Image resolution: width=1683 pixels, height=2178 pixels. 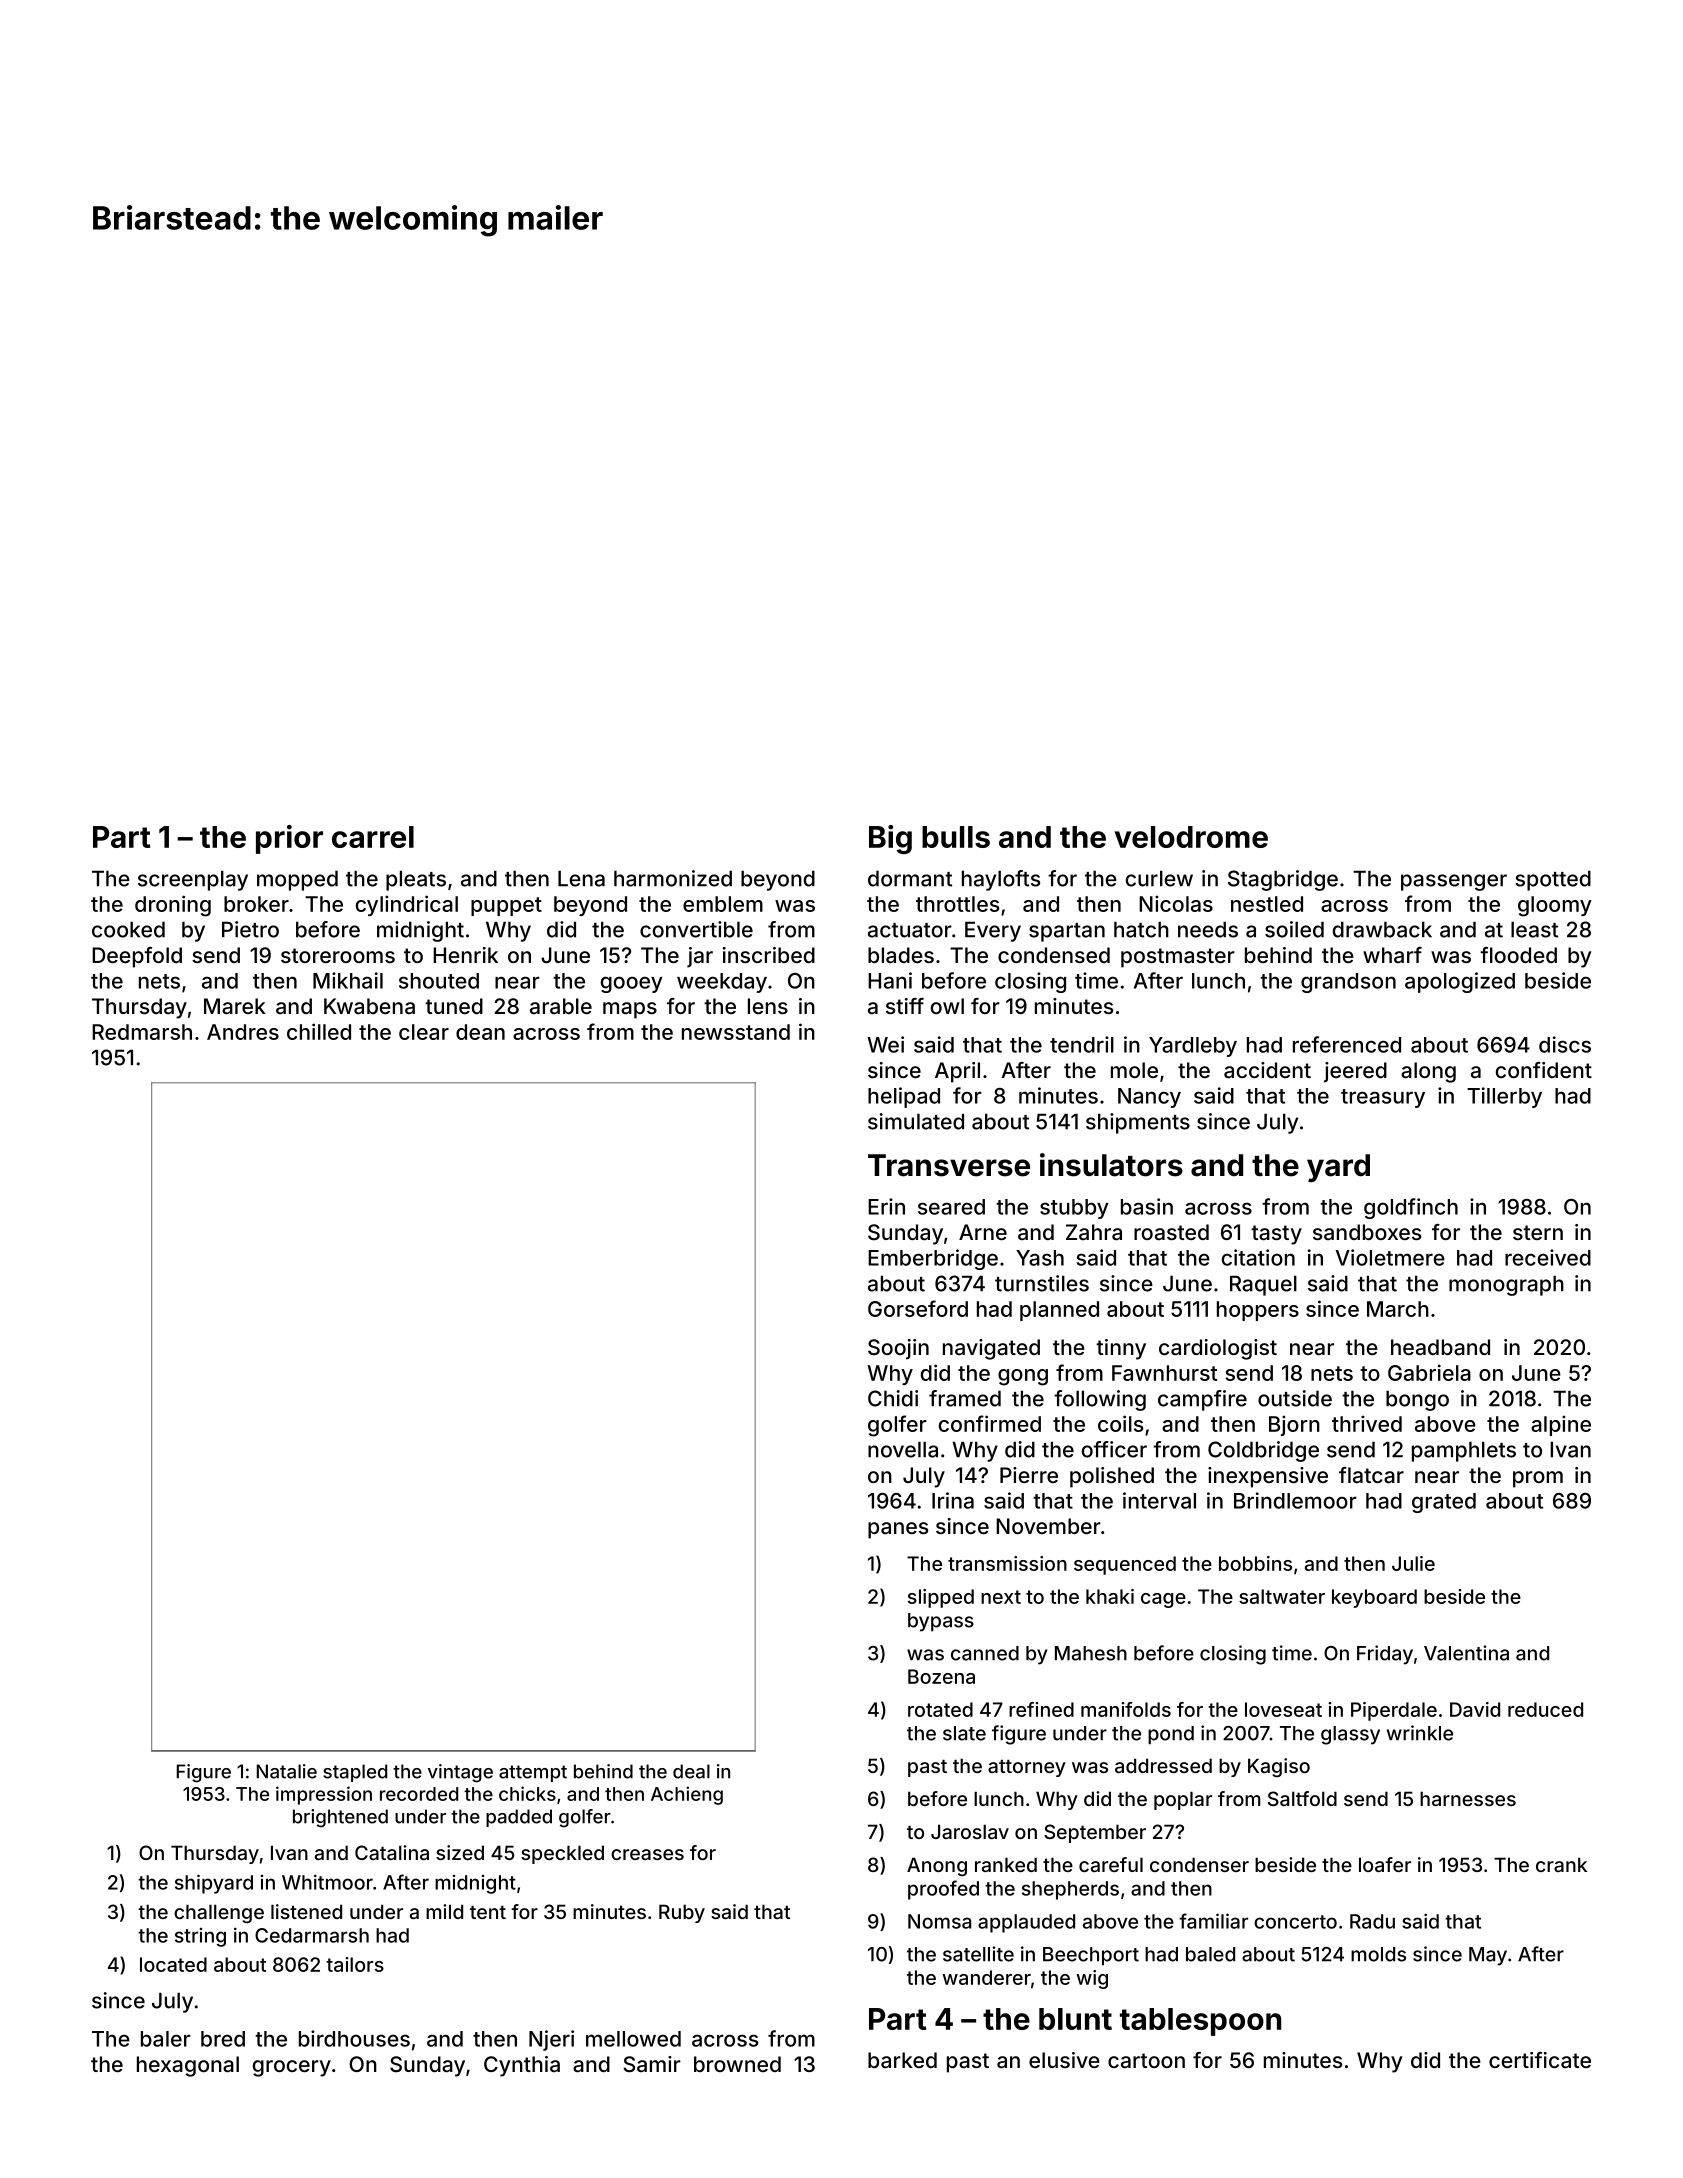 I want to click on slipped, so click(x=941, y=1598).
